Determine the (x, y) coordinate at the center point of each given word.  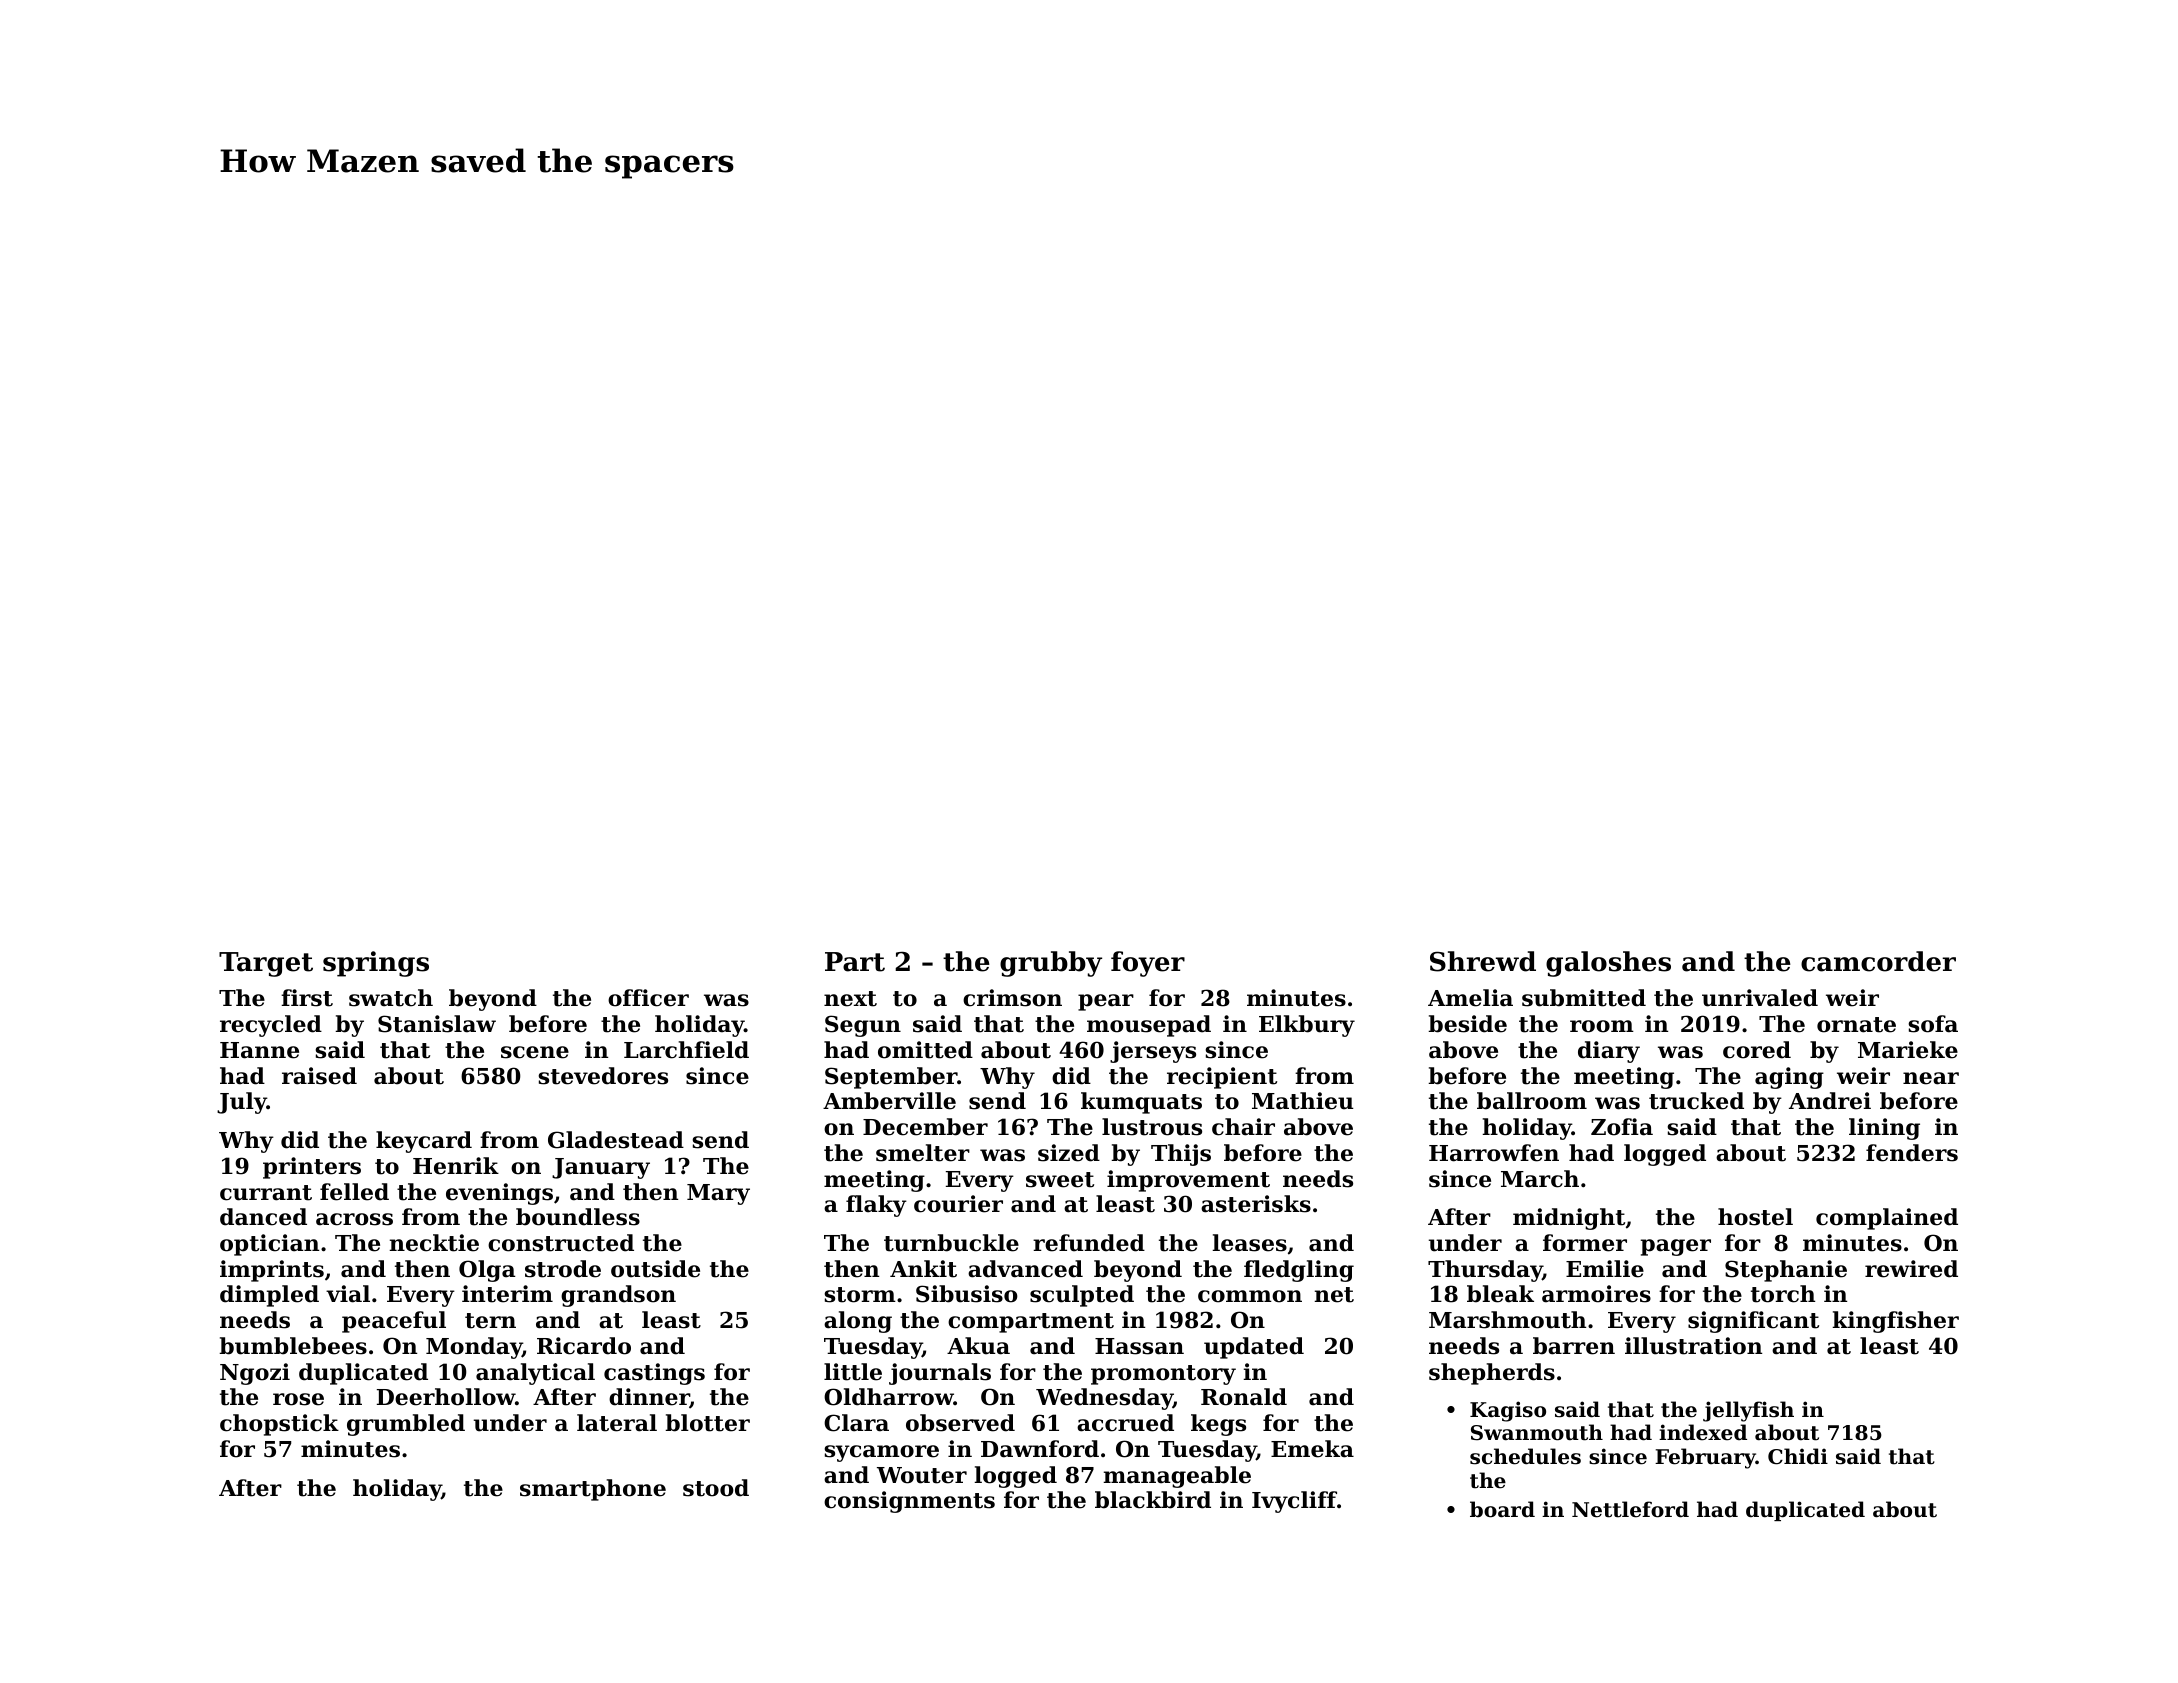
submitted (1584, 998)
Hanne (259, 1050)
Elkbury (1307, 1026)
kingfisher (1895, 1322)
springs (376, 964)
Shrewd (1483, 961)
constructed (561, 1243)
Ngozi (255, 1374)
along (858, 1322)
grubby (1051, 964)
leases (1249, 1243)
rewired (1911, 1269)
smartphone (593, 1490)
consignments (909, 1502)
